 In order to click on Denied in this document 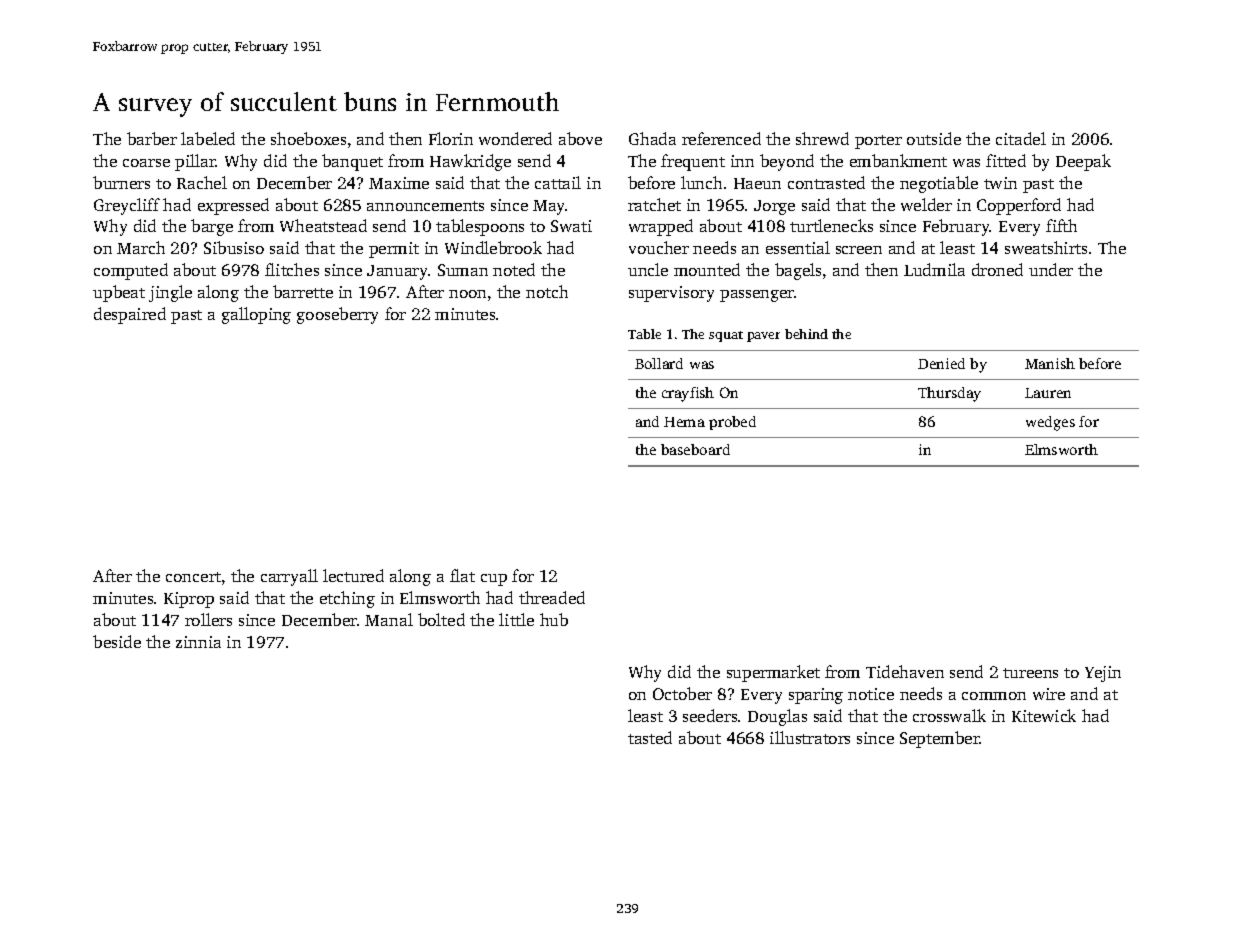, I will do `click(941, 363)`.
